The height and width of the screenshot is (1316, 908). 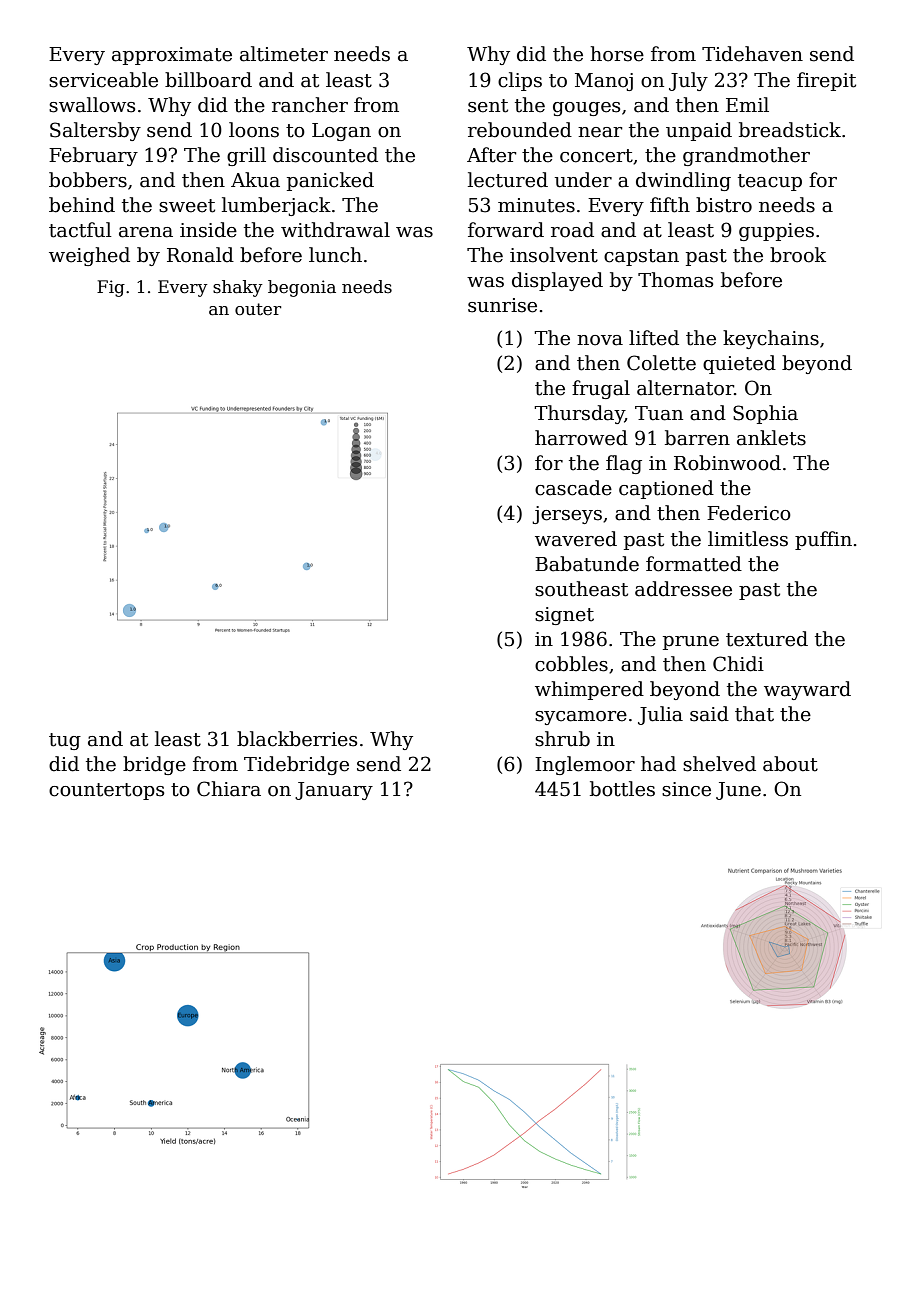 I want to click on cascade, so click(x=573, y=488).
